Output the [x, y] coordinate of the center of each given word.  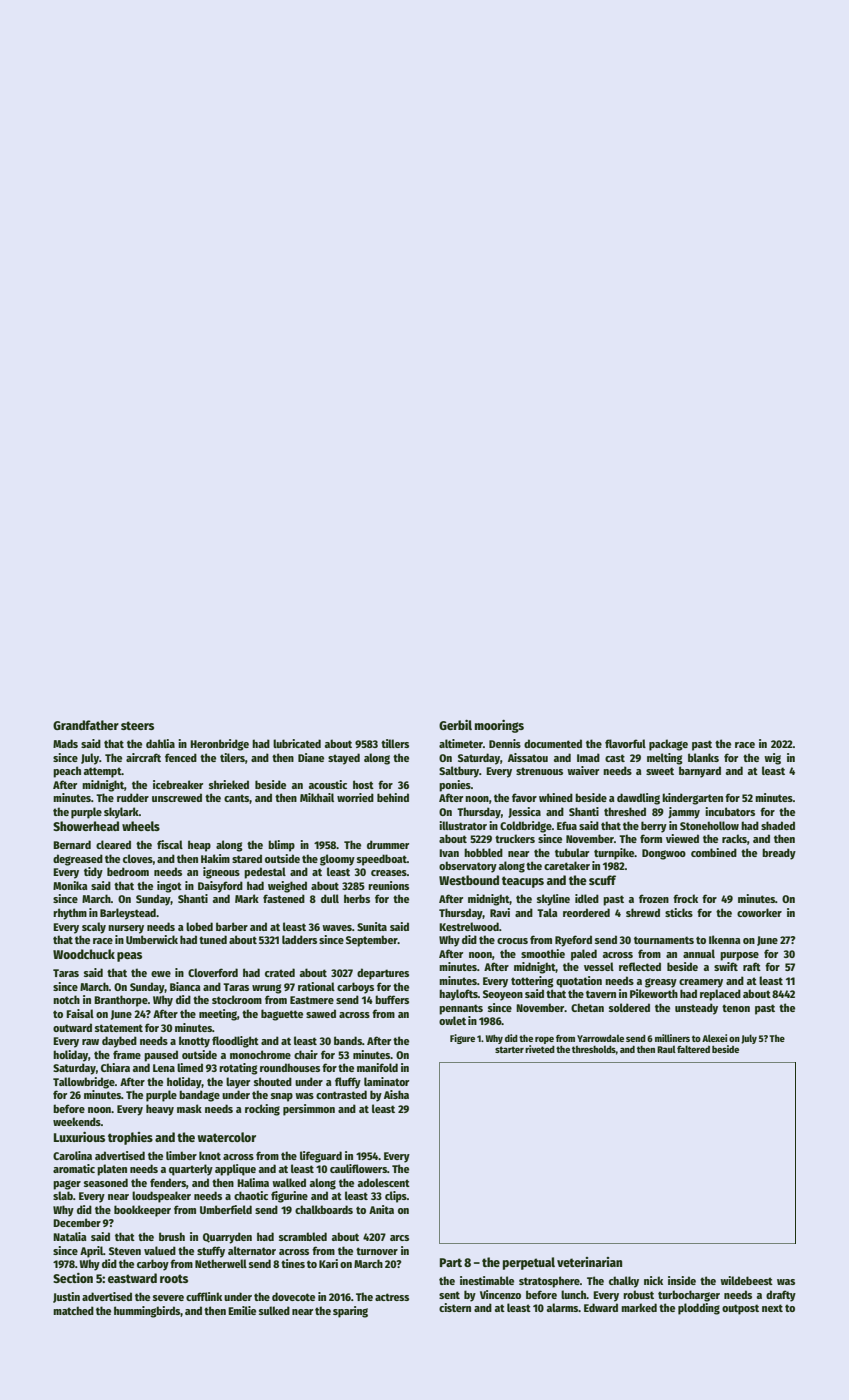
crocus [512, 941]
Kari [328, 1263]
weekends [77, 1121]
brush [172, 1236]
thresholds [594, 1049]
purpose [739, 956]
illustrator [463, 825]
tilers [232, 757]
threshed [625, 811]
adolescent [384, 1182]
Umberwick [152, 939]
